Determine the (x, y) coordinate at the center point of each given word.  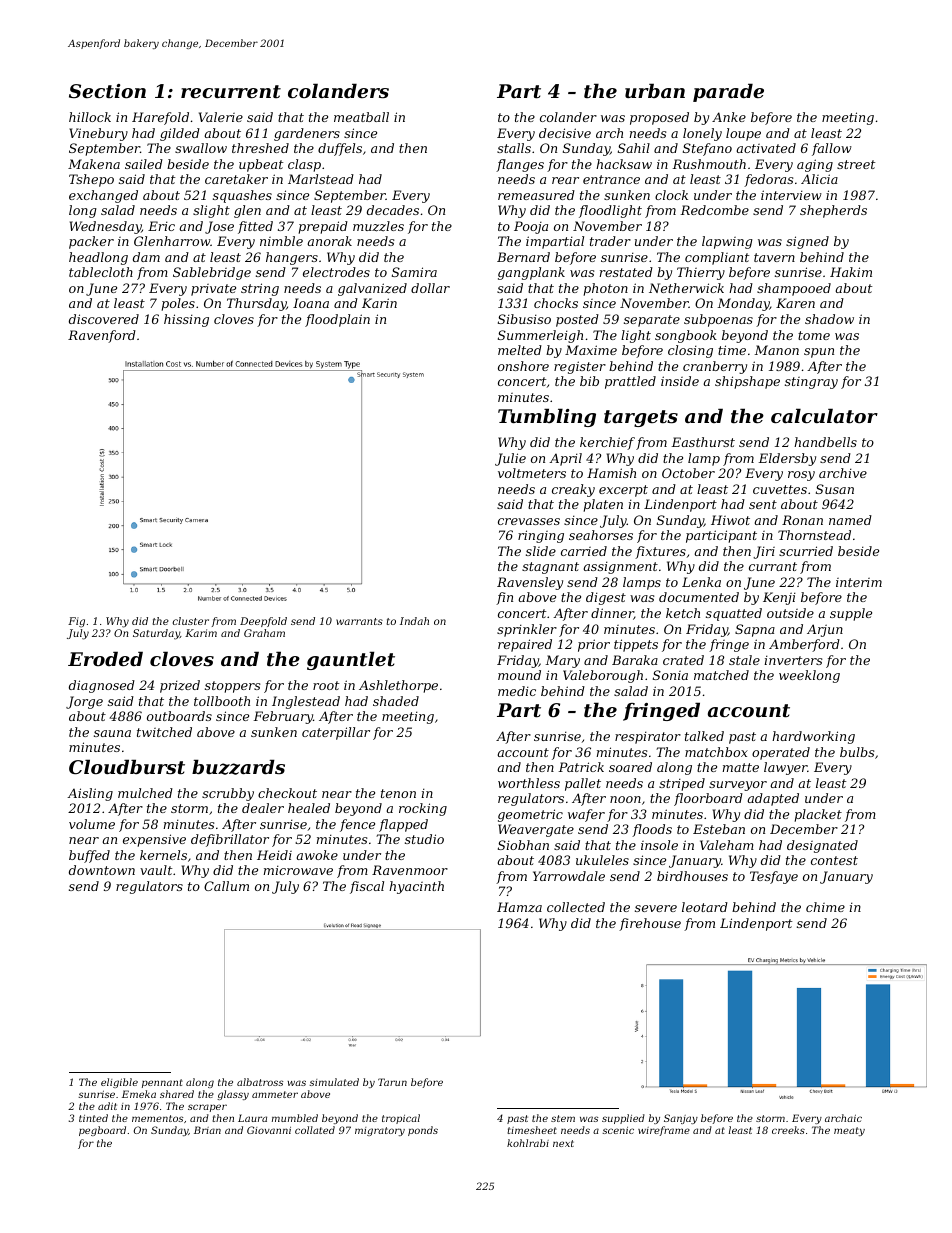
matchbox (716, 752)
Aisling (90, 794)
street (856, 164)
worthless (529, 783)
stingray (811, 383)
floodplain (337, 320)
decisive (565, 133)
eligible (119, 1083)
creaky (573, 490)
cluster (191, 621)
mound (519, 675)
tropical (401, 1119)
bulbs (857, 752)
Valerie (221, 117)
